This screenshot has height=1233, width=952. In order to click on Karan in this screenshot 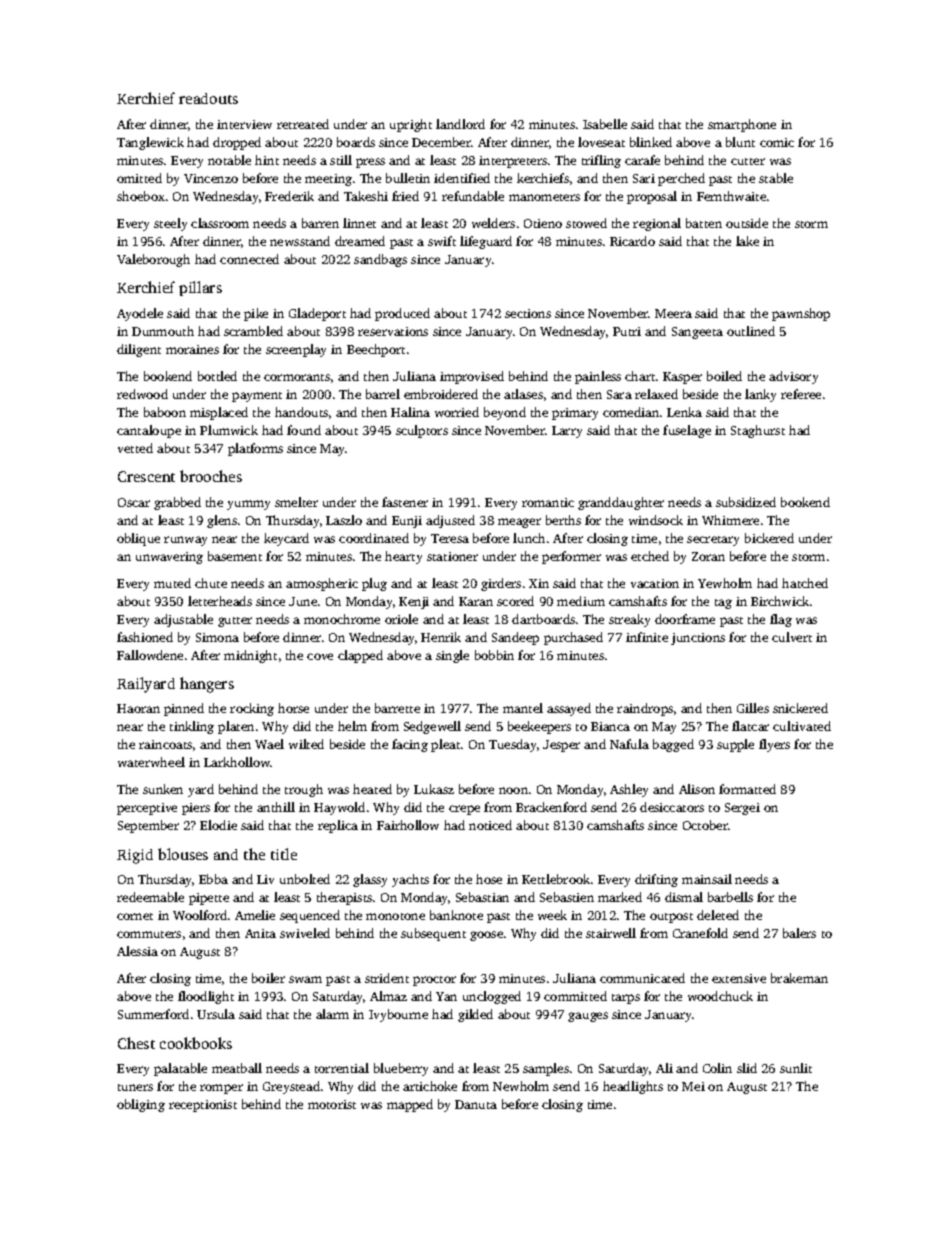, I will do `click(476, 601)`.
